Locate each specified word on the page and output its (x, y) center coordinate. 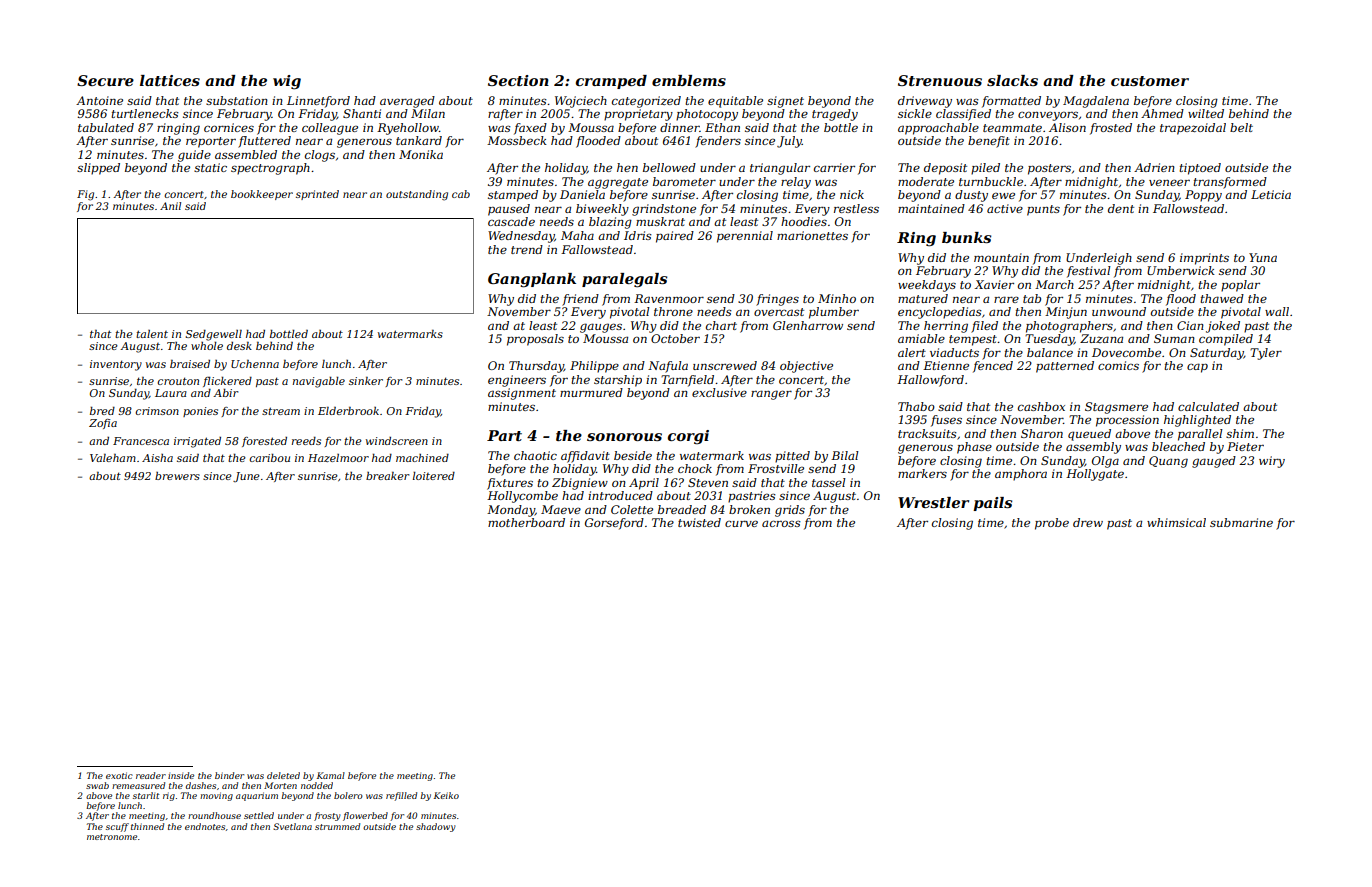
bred (102, 411)
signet (785, 102)
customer (1150, 81)
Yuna (1263, 257)
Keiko (446, 795)
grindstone (664, 210)
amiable (921, 338)
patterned (1065, 367)
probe (1052, 524)
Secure (105, 80)
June (246, 477)
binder (229, 775)
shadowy (436, 827)
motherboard (526, 522)
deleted (283, 775)
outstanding (417, 195)
